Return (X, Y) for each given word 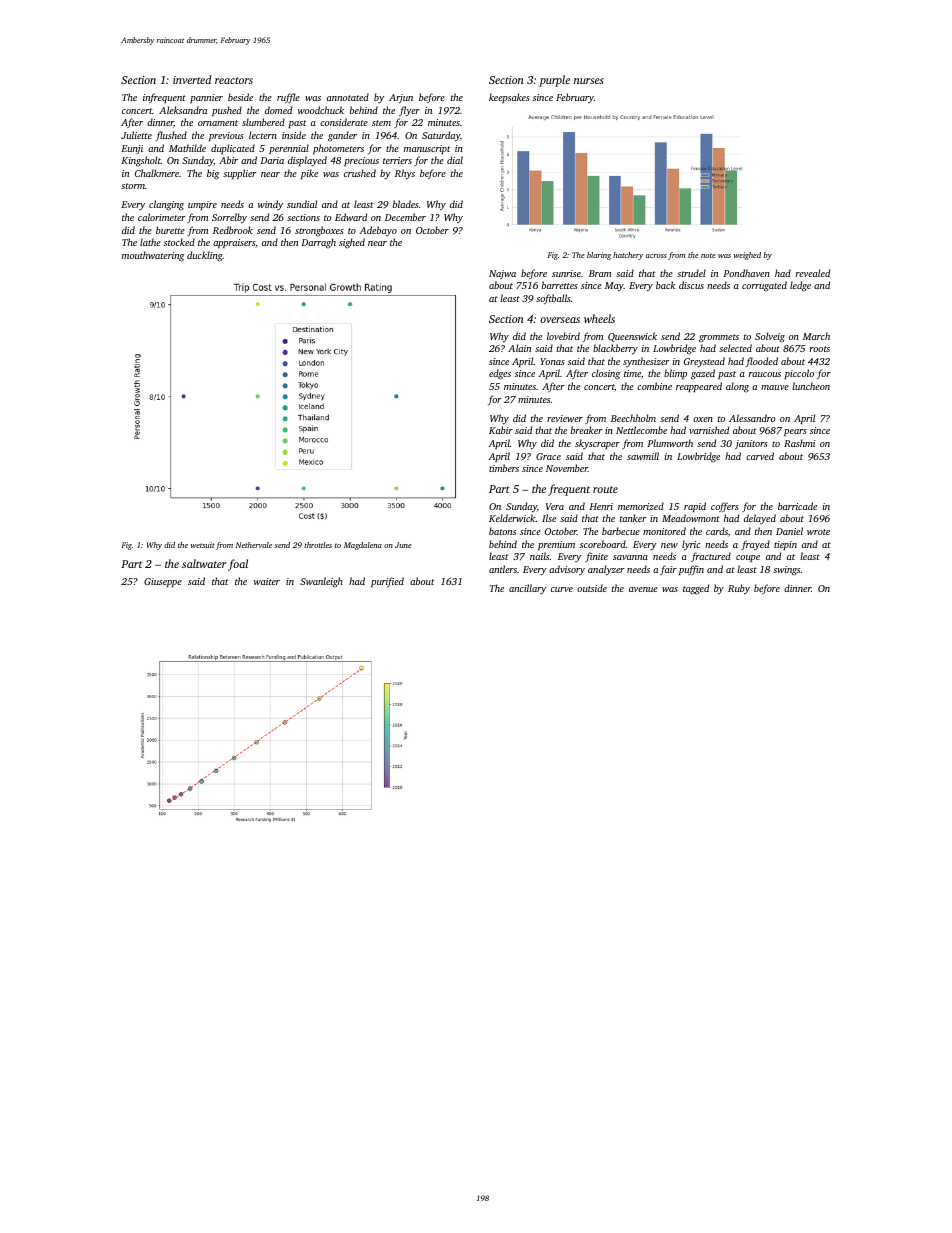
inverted (192, 79)
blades (406, 204)
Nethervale (254, 545)
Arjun (401, 98)
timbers (504, 468)
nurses (588, 81)
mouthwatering (153, 256)
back (665, 285)
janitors (751, 444)
